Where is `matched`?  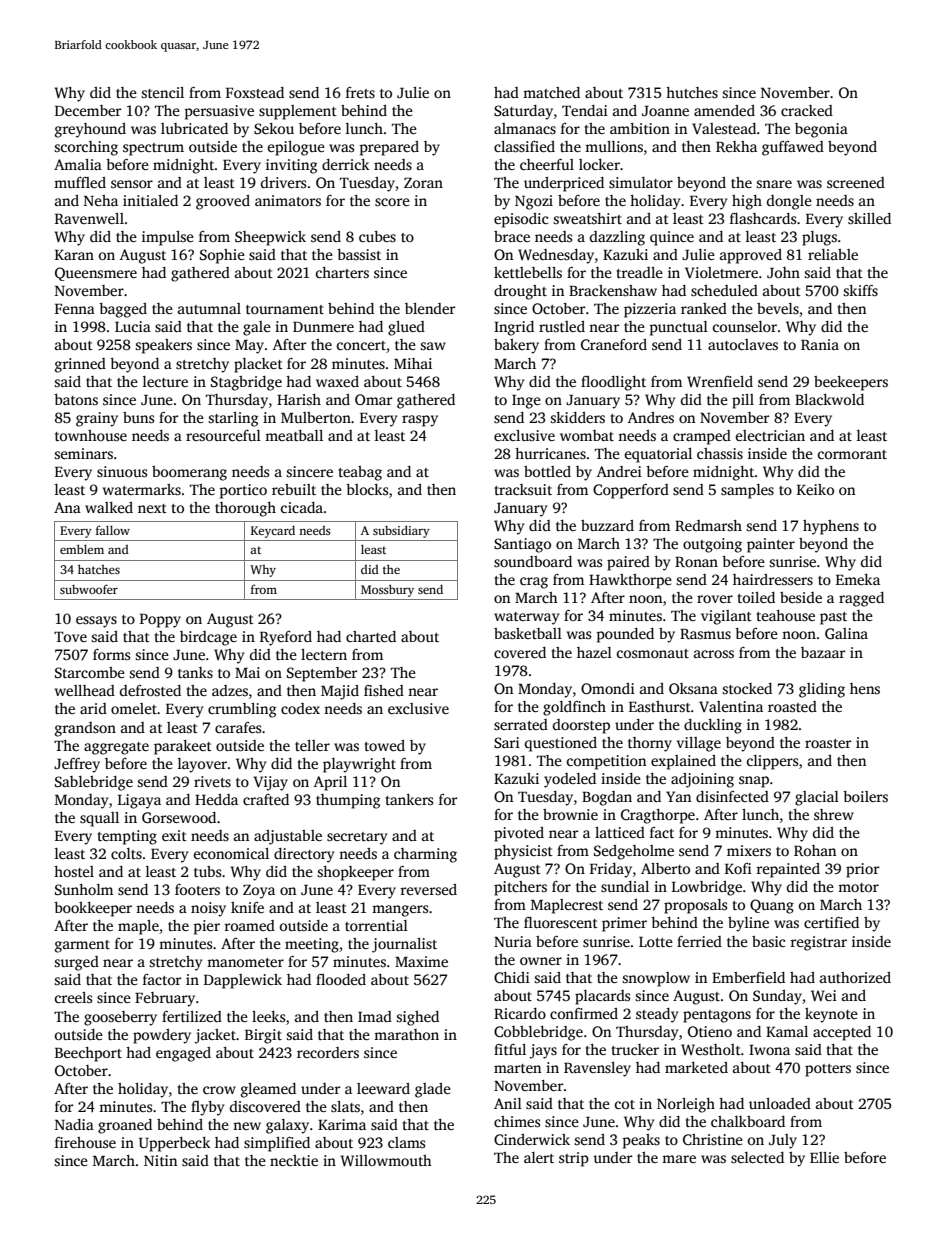
matched is located at coordinates (551, 92).
